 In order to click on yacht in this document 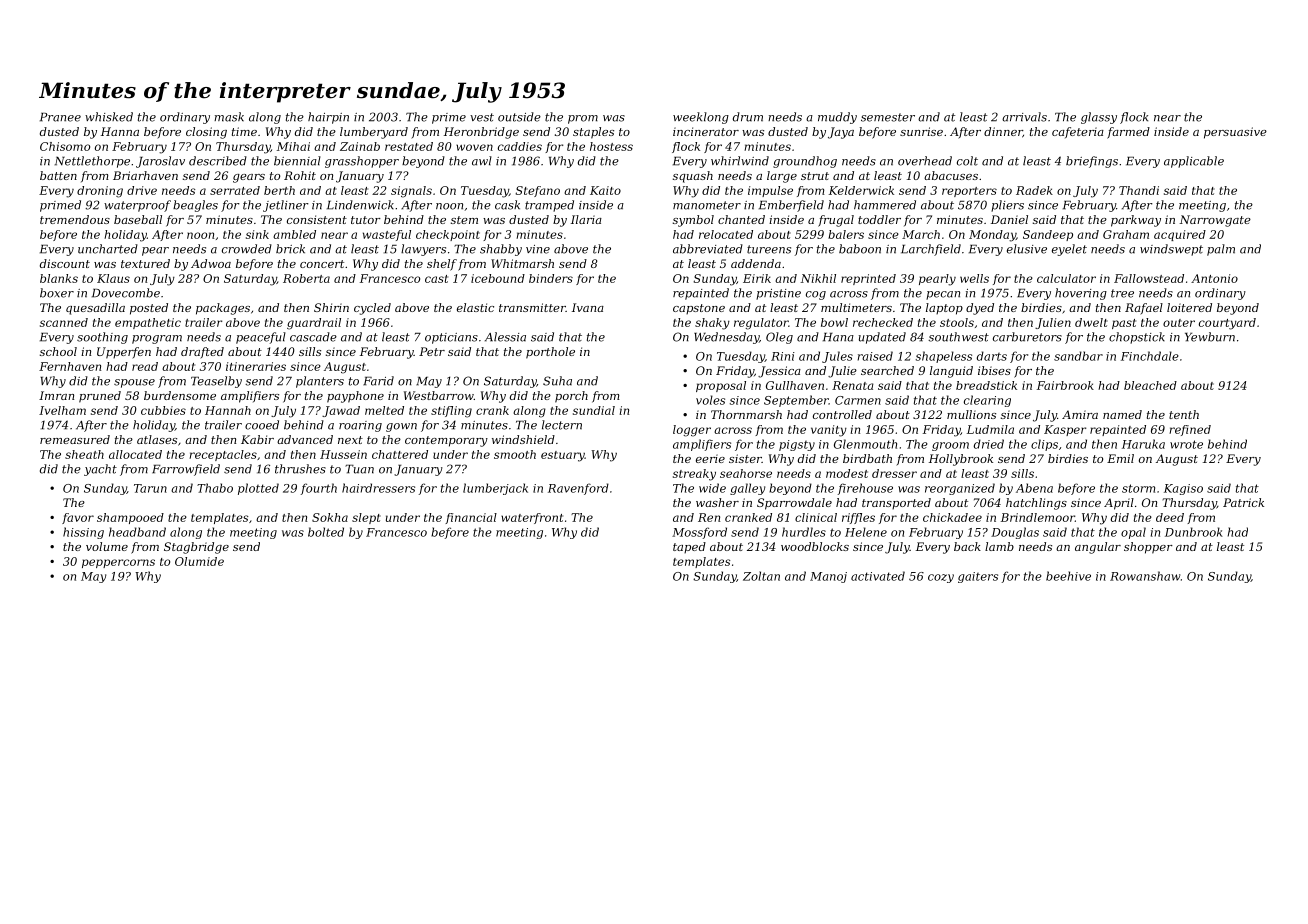, I will do `click(100, 470)`.
